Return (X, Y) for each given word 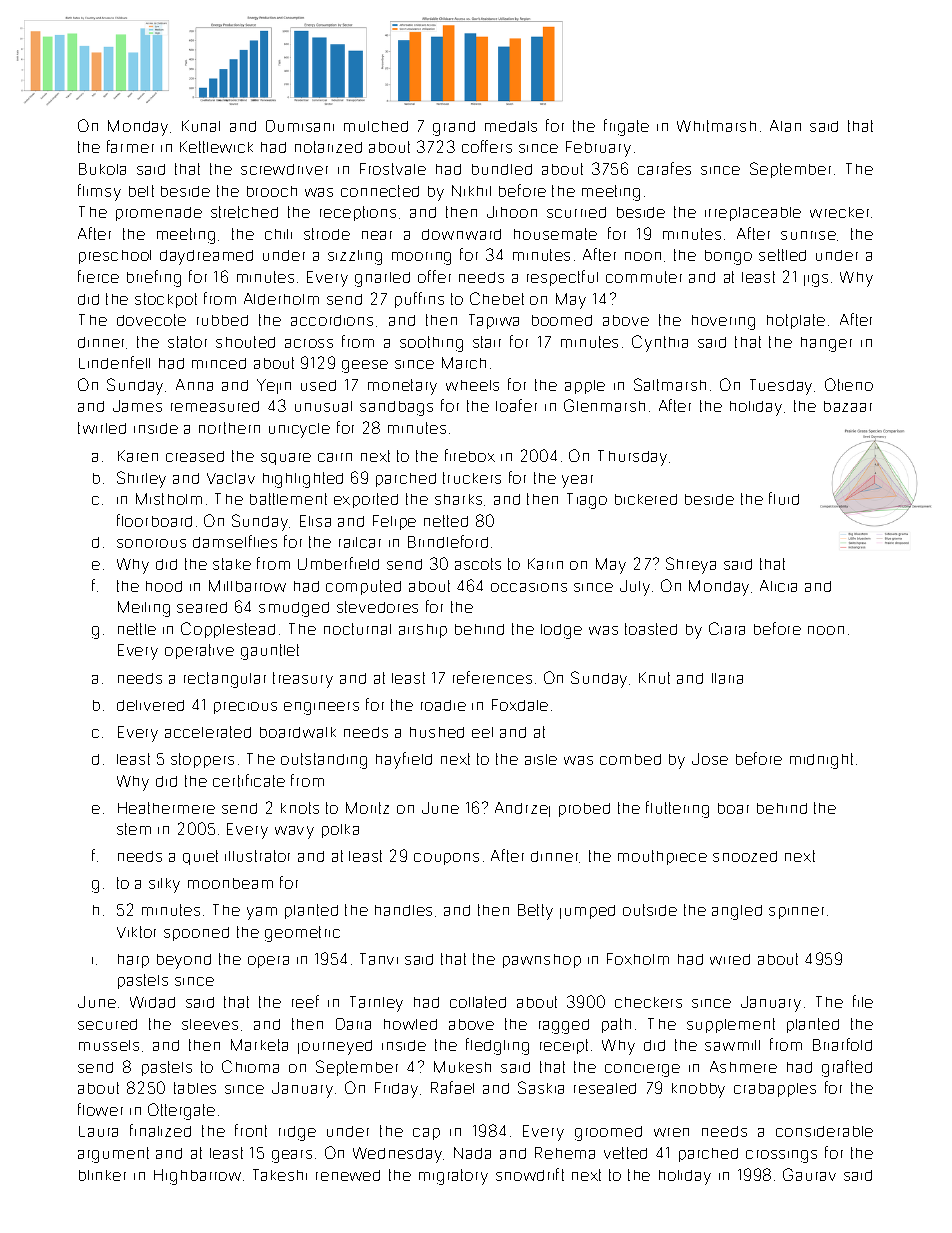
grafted (847, 1068)
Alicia (778, 586)
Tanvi (379, 959)
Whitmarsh (716, 126)
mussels (109, 1045)
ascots (478, 564)
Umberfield (338, 563)
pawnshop (542, 961)
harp (133, 961)
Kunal (201, 126)
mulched (376, 126)
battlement (288, 499)
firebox (470, 455)
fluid (784, 498)
